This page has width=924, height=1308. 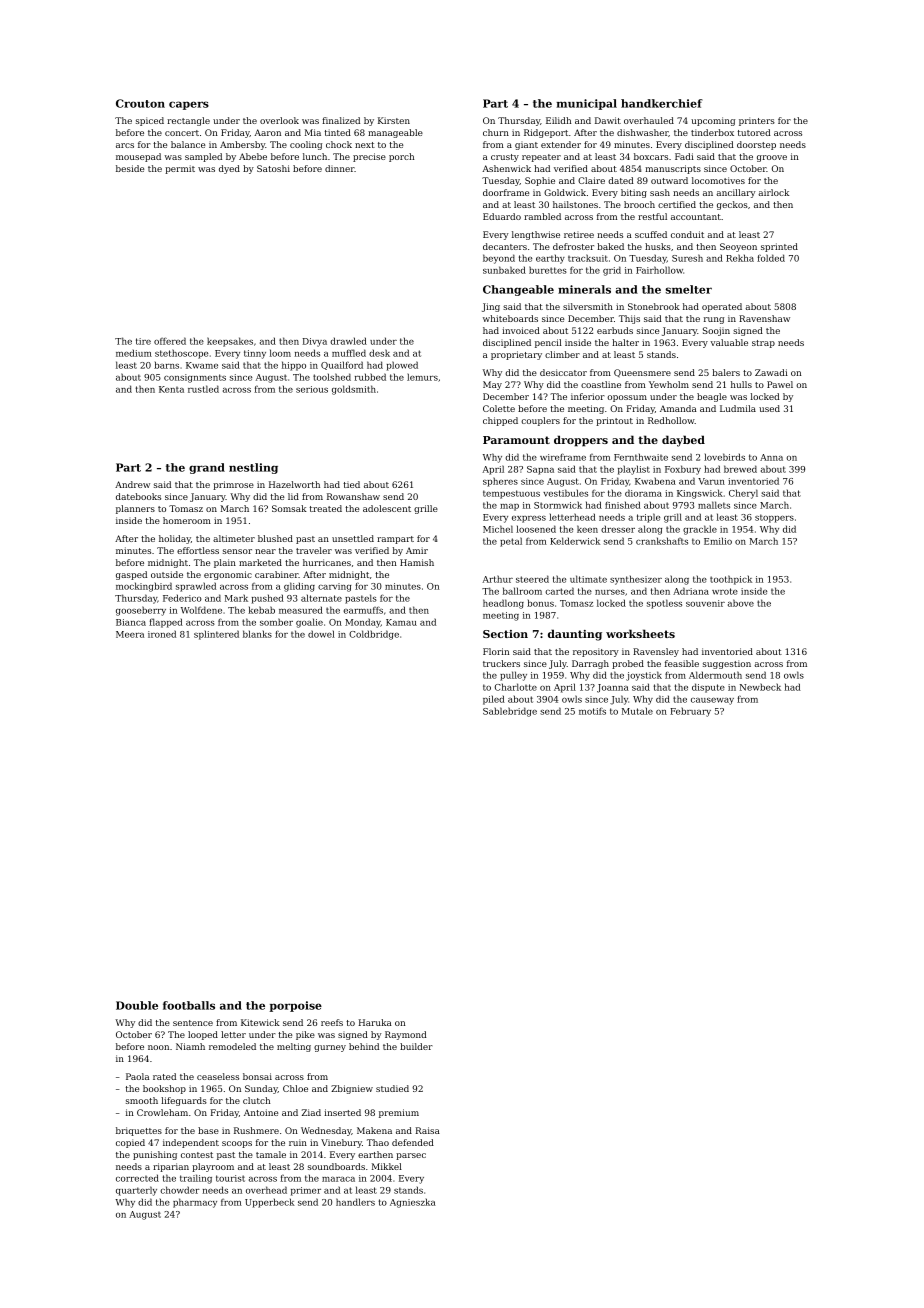 I want to click on capers, so click(x=189, y=105).
